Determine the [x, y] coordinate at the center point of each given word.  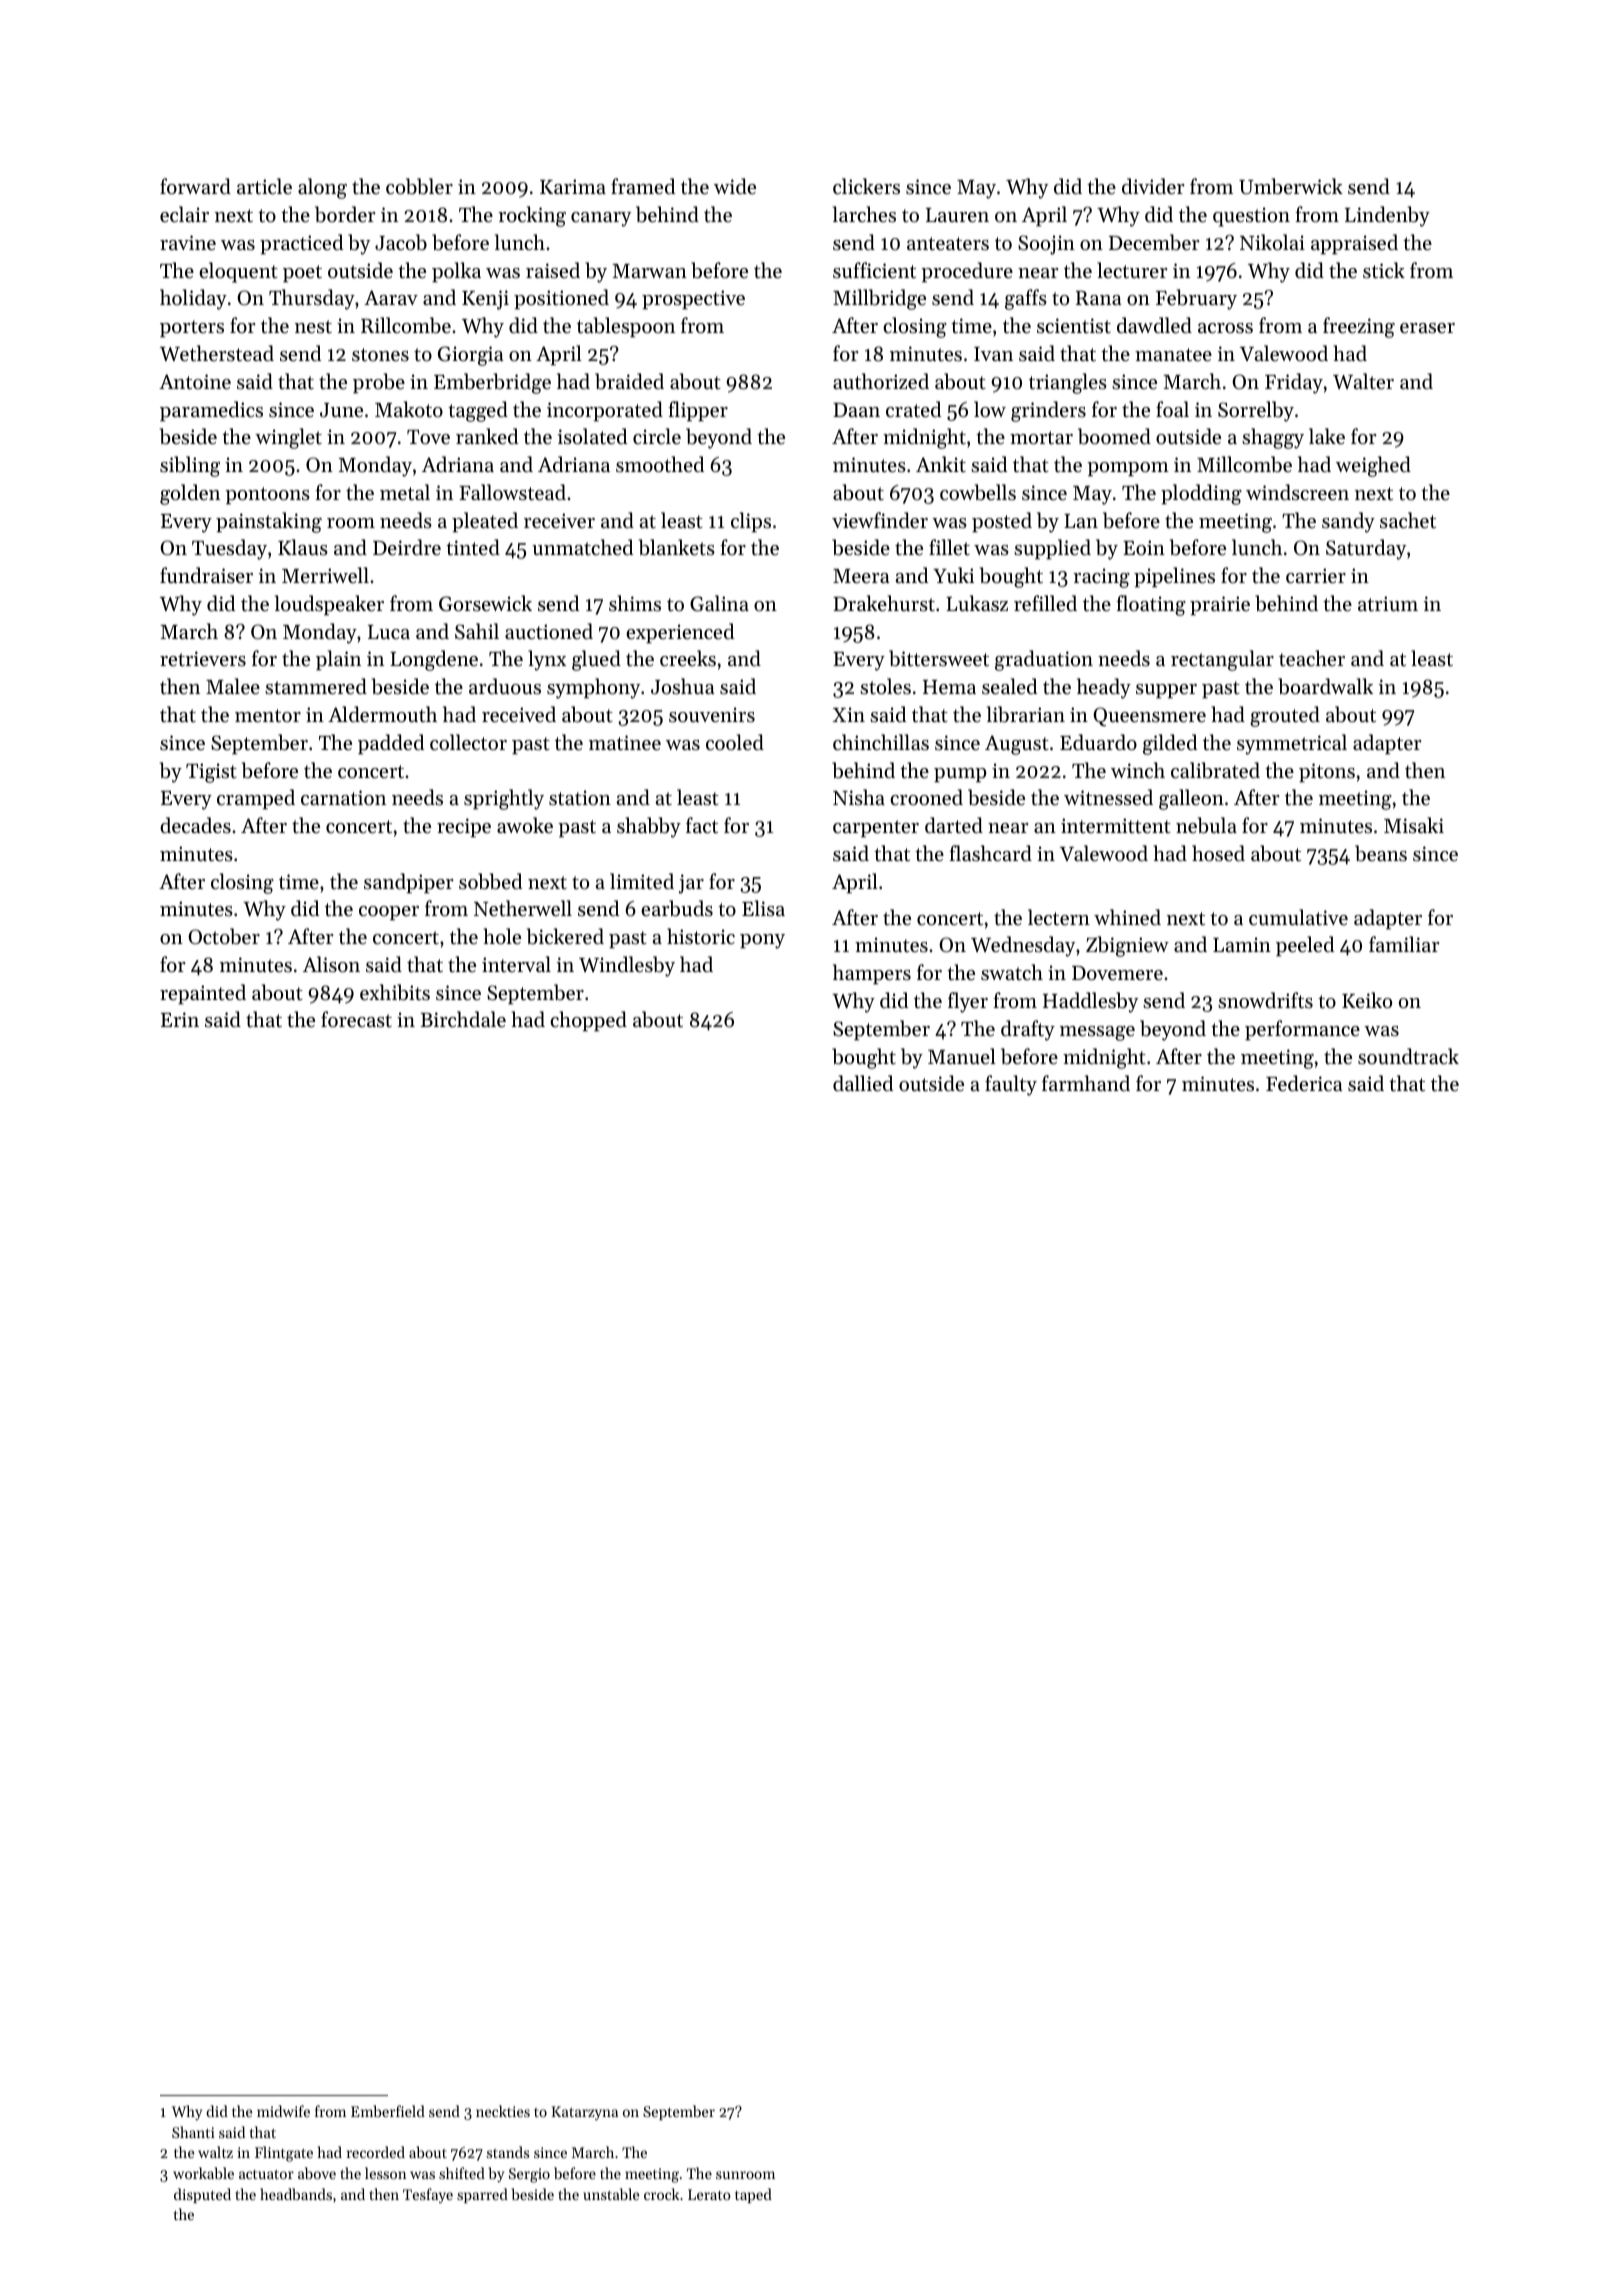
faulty [1011, 1085]
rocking [532, 216]
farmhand [1086, 1083]
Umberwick [1291, 186]
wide [735, 186]
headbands [296, 2194]
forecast [356, 1019]
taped [753, 2195]
